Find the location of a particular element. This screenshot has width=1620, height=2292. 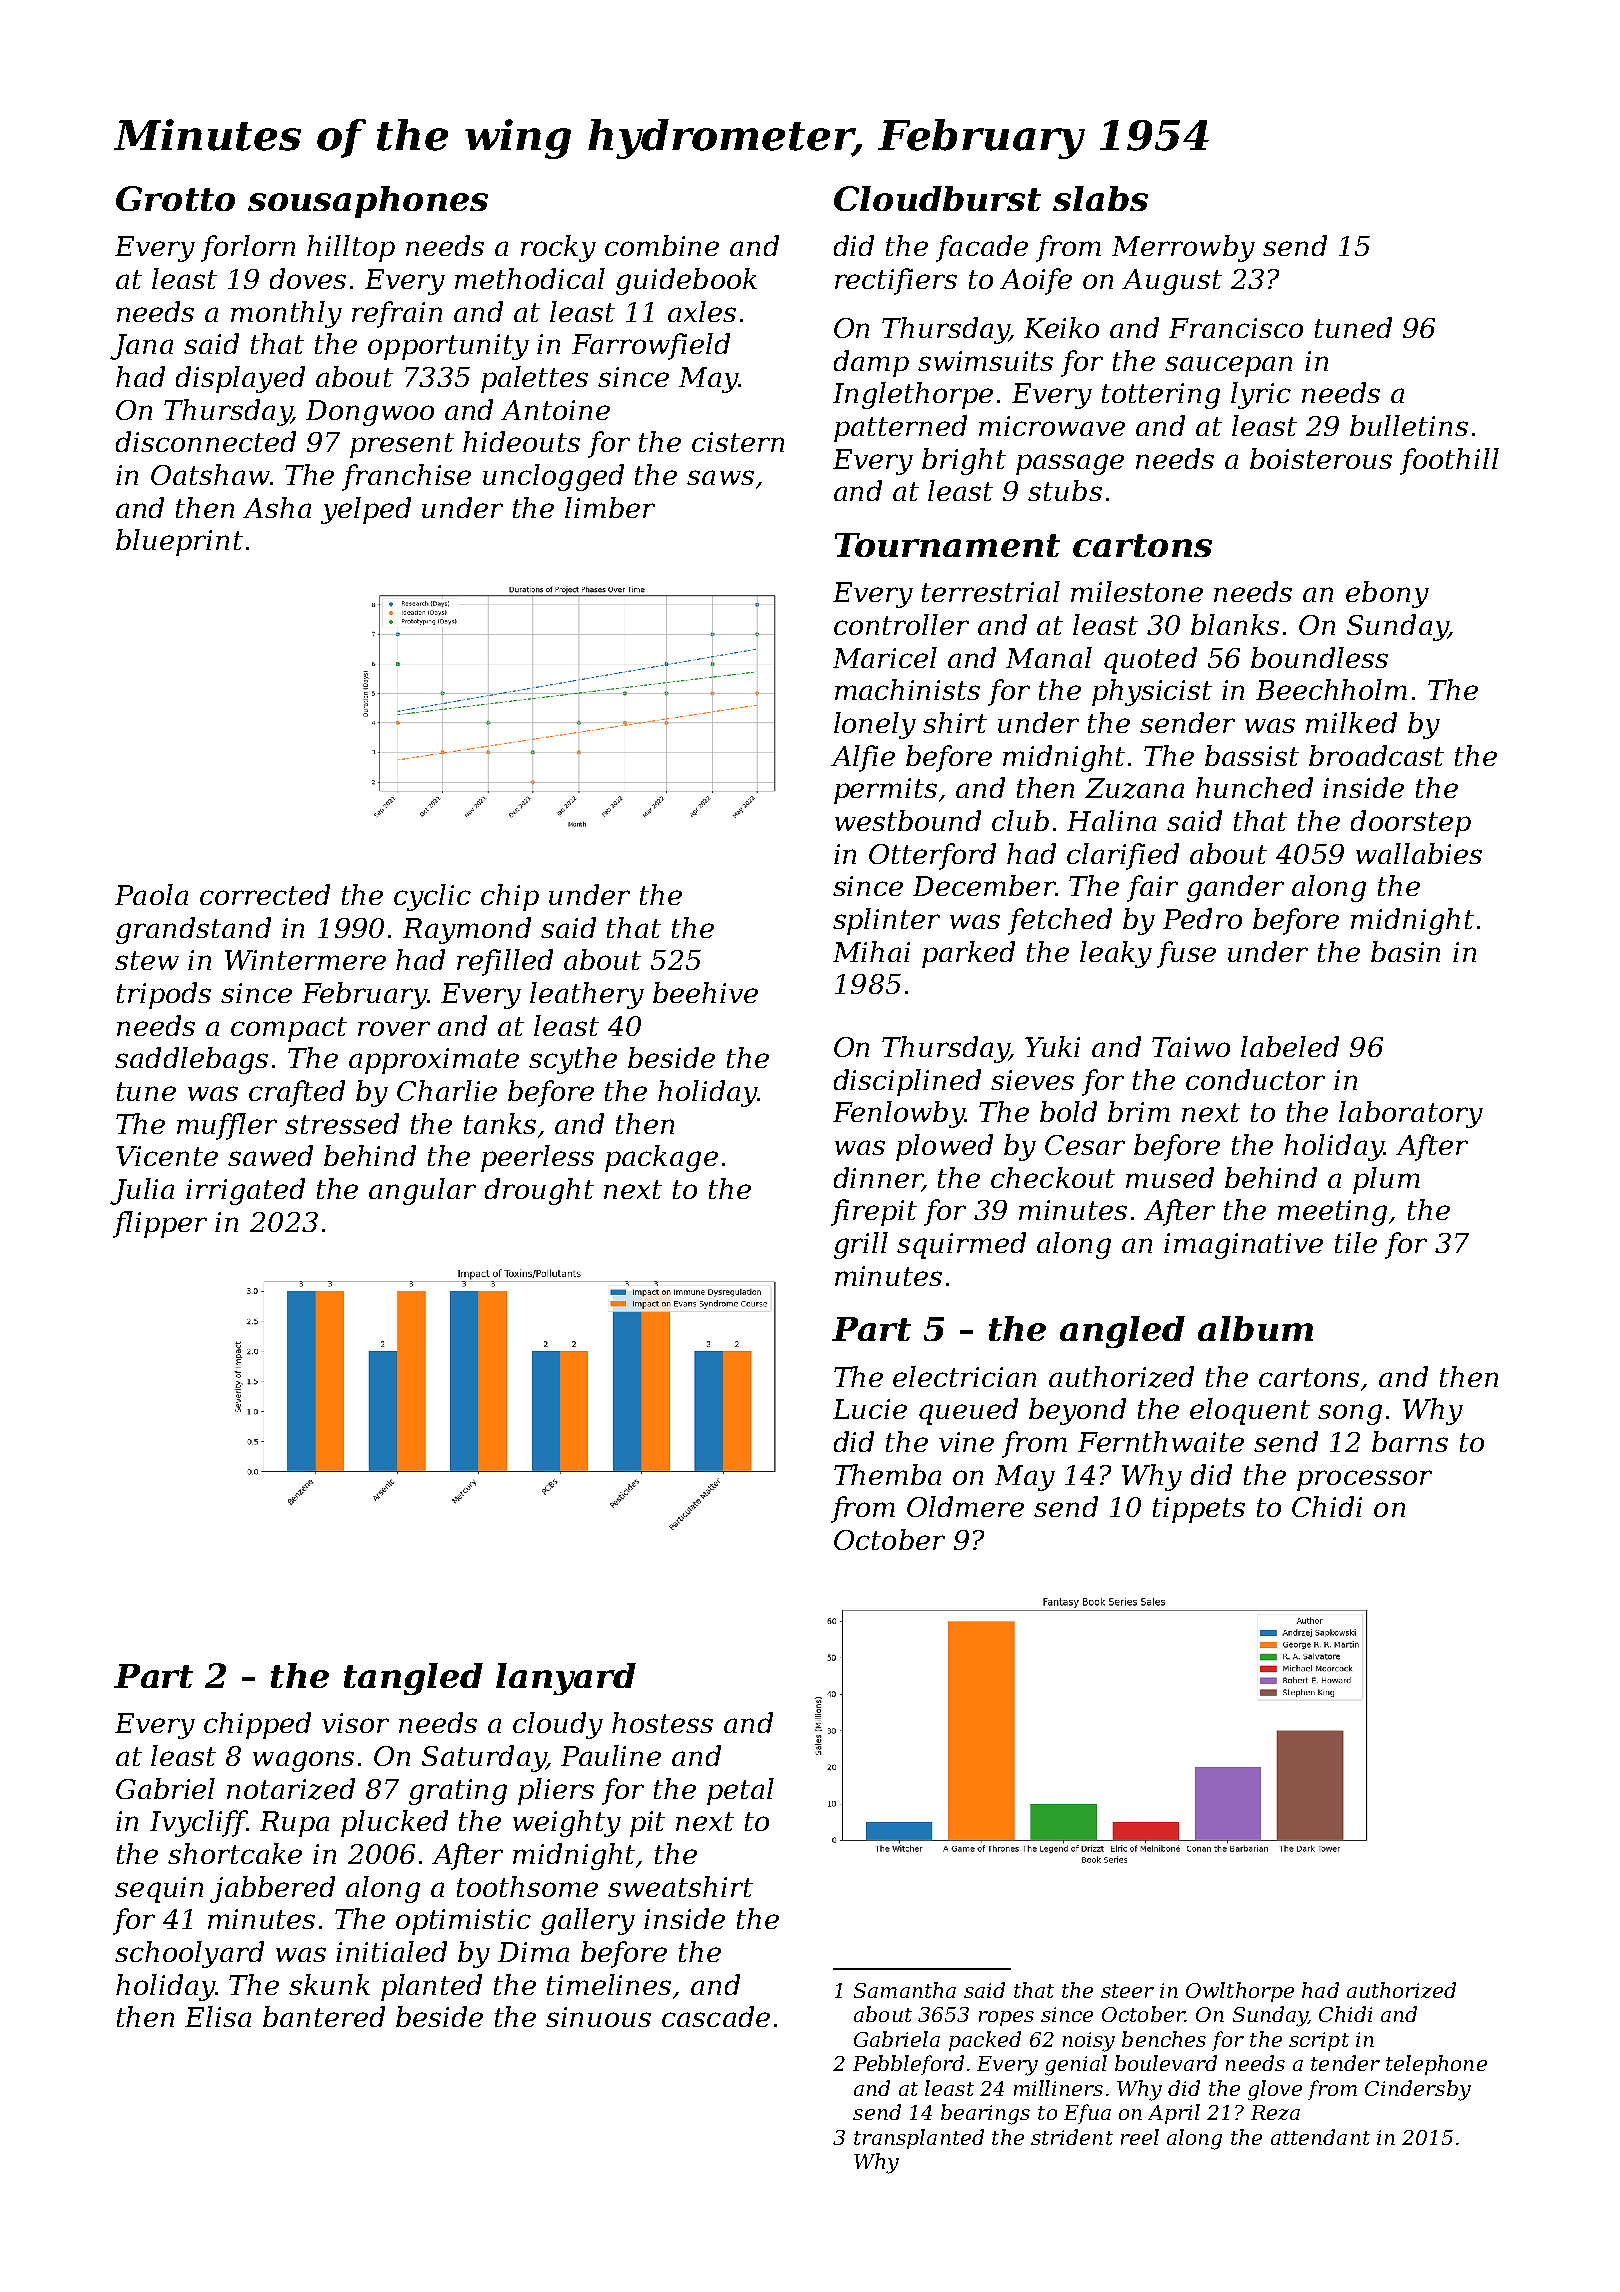

visor is located at coordinates (355, 1723).
